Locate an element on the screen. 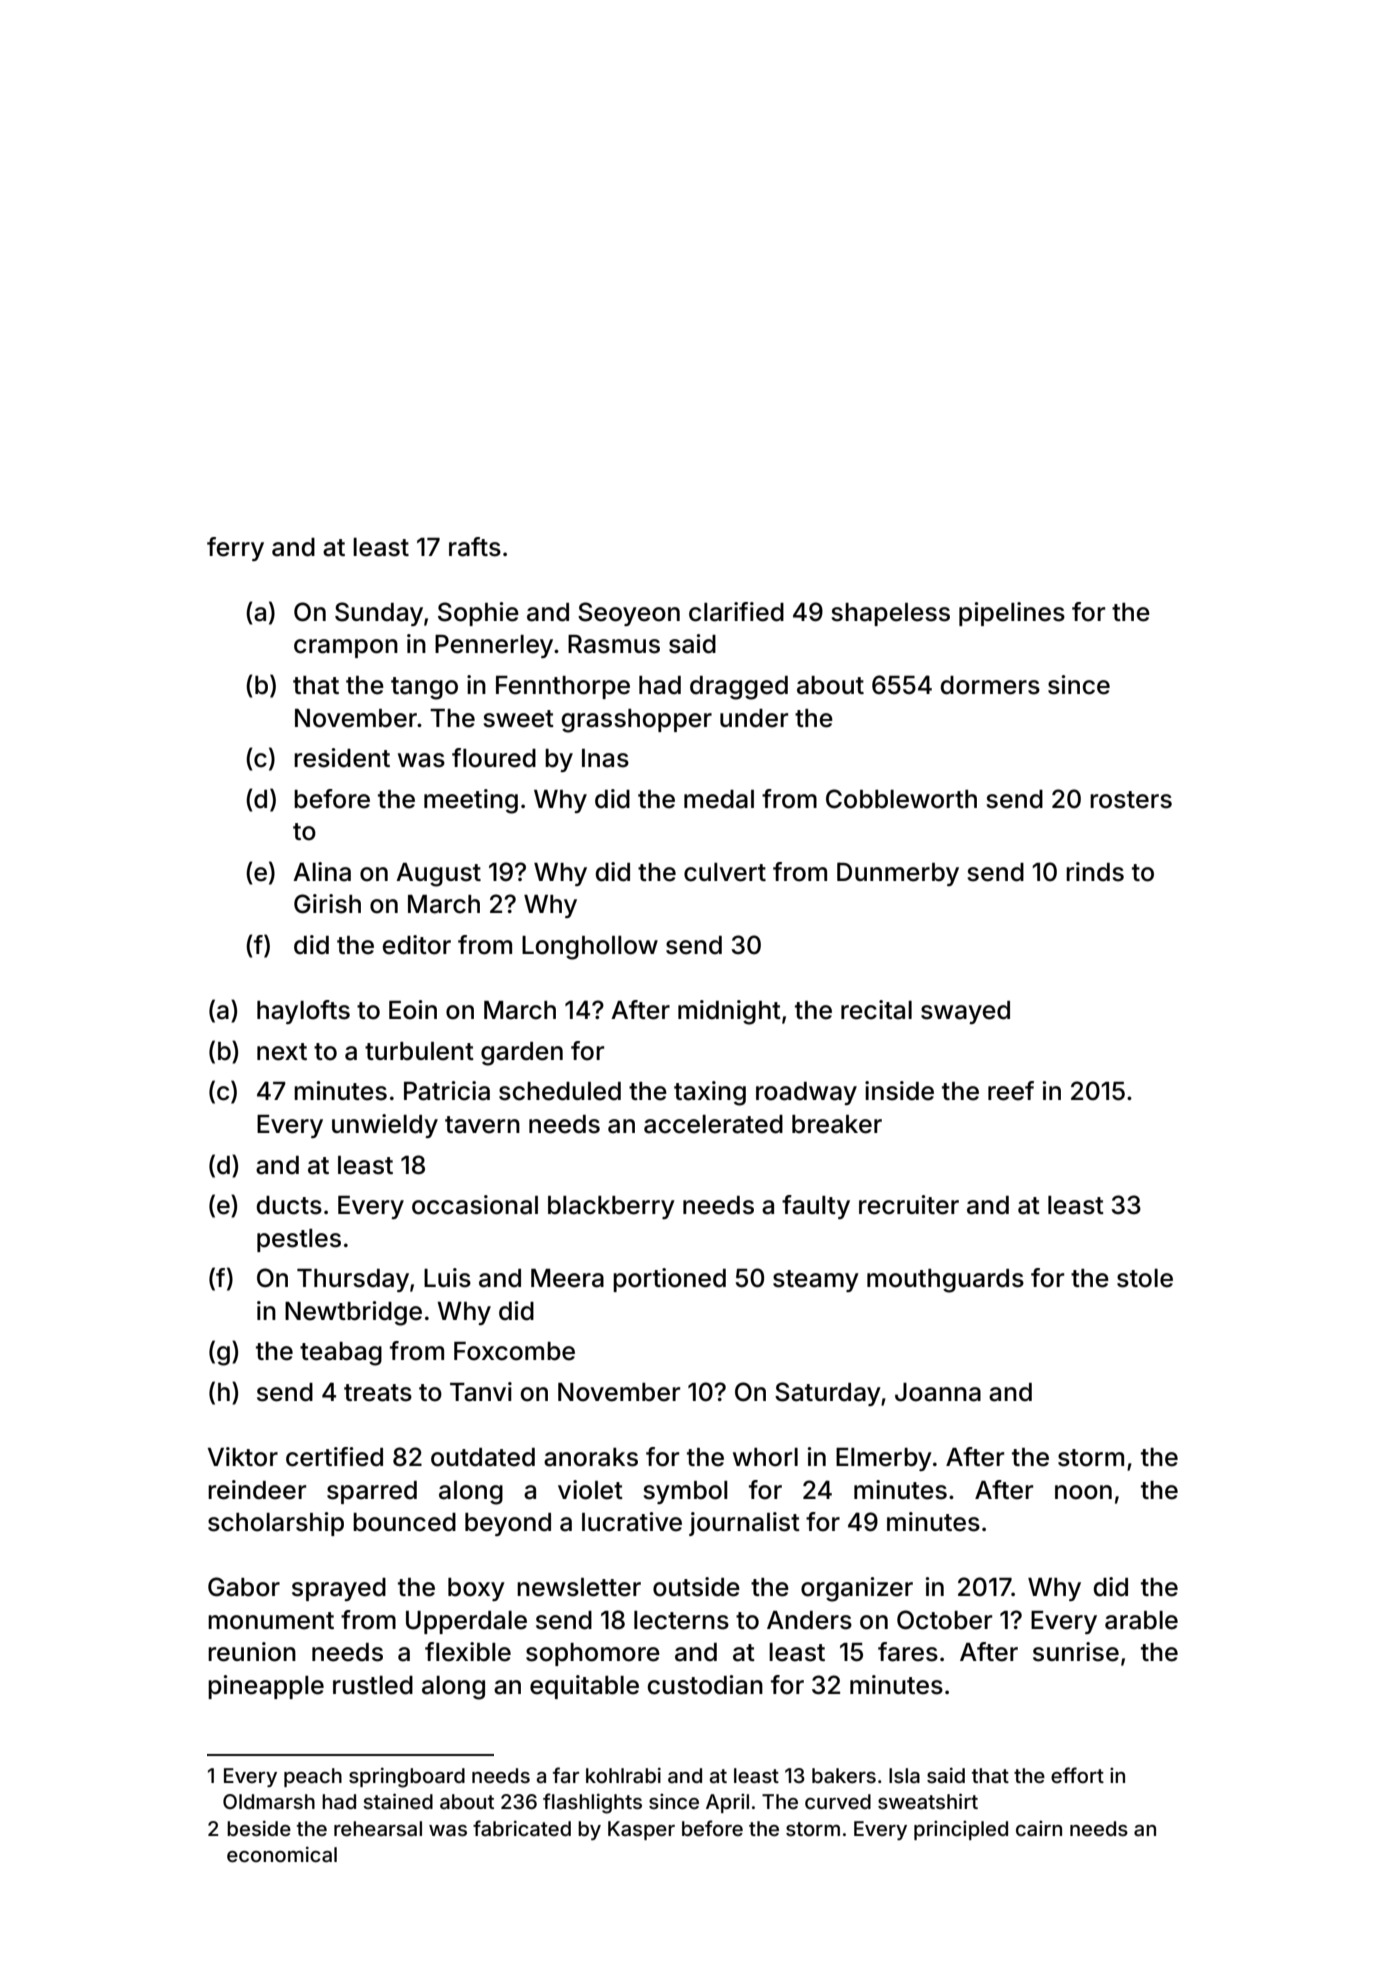 This screenshot has width=1386, height=1969. inside is located at coordinates (899, 1091).
